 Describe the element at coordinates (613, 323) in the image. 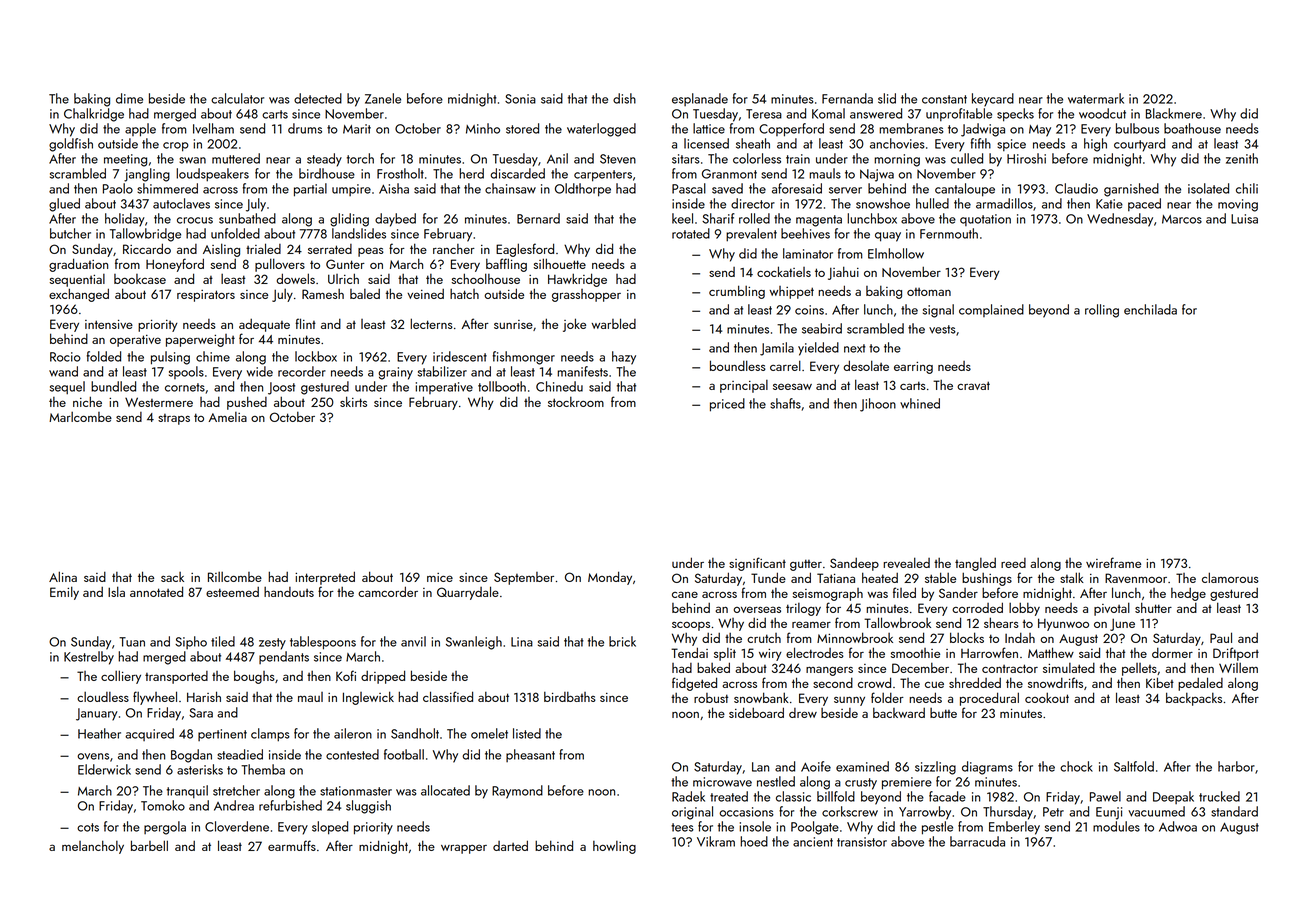

I see `warbled` at that location.
